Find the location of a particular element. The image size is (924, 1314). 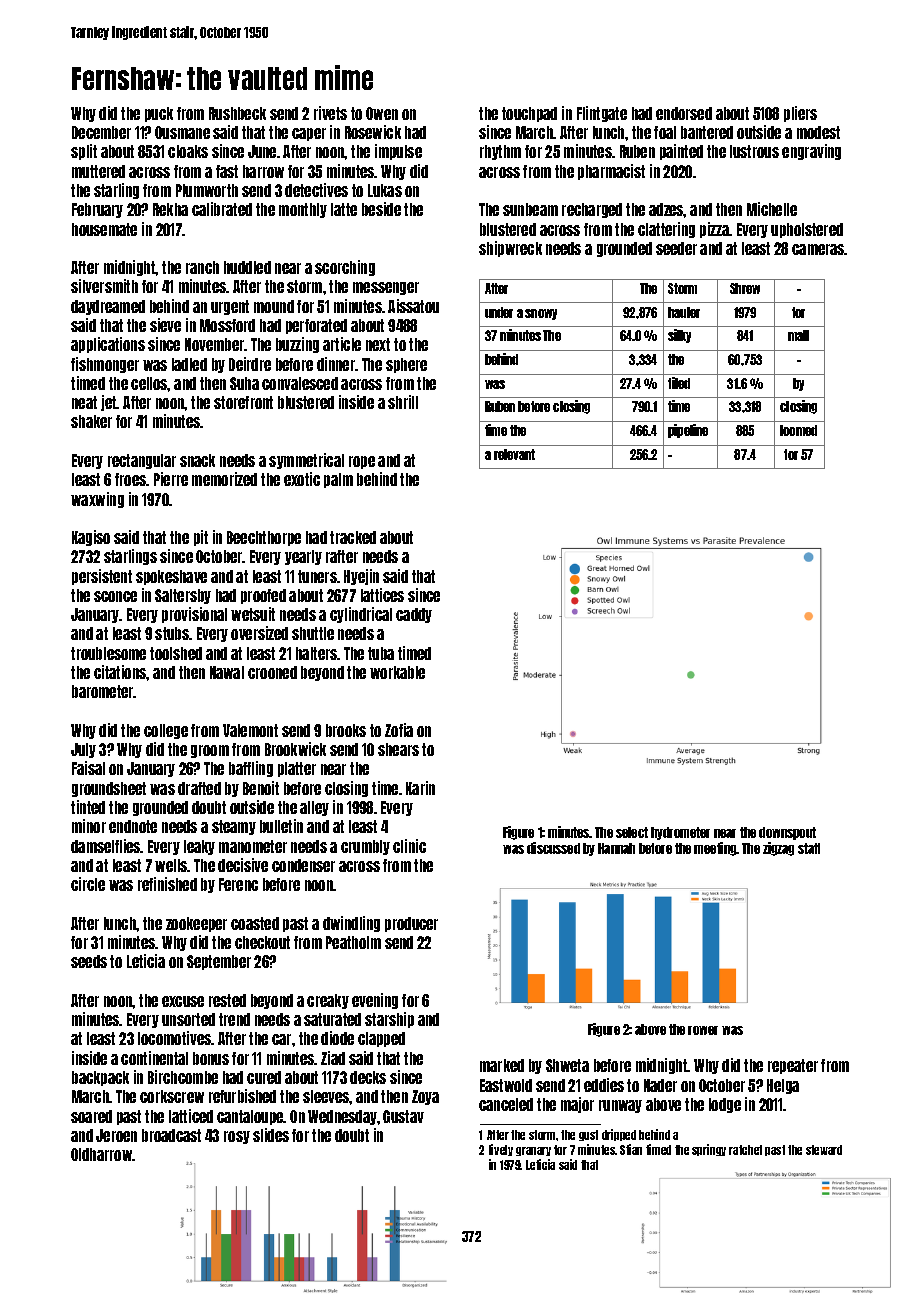

tracked is located at coordinates (353, 537).
